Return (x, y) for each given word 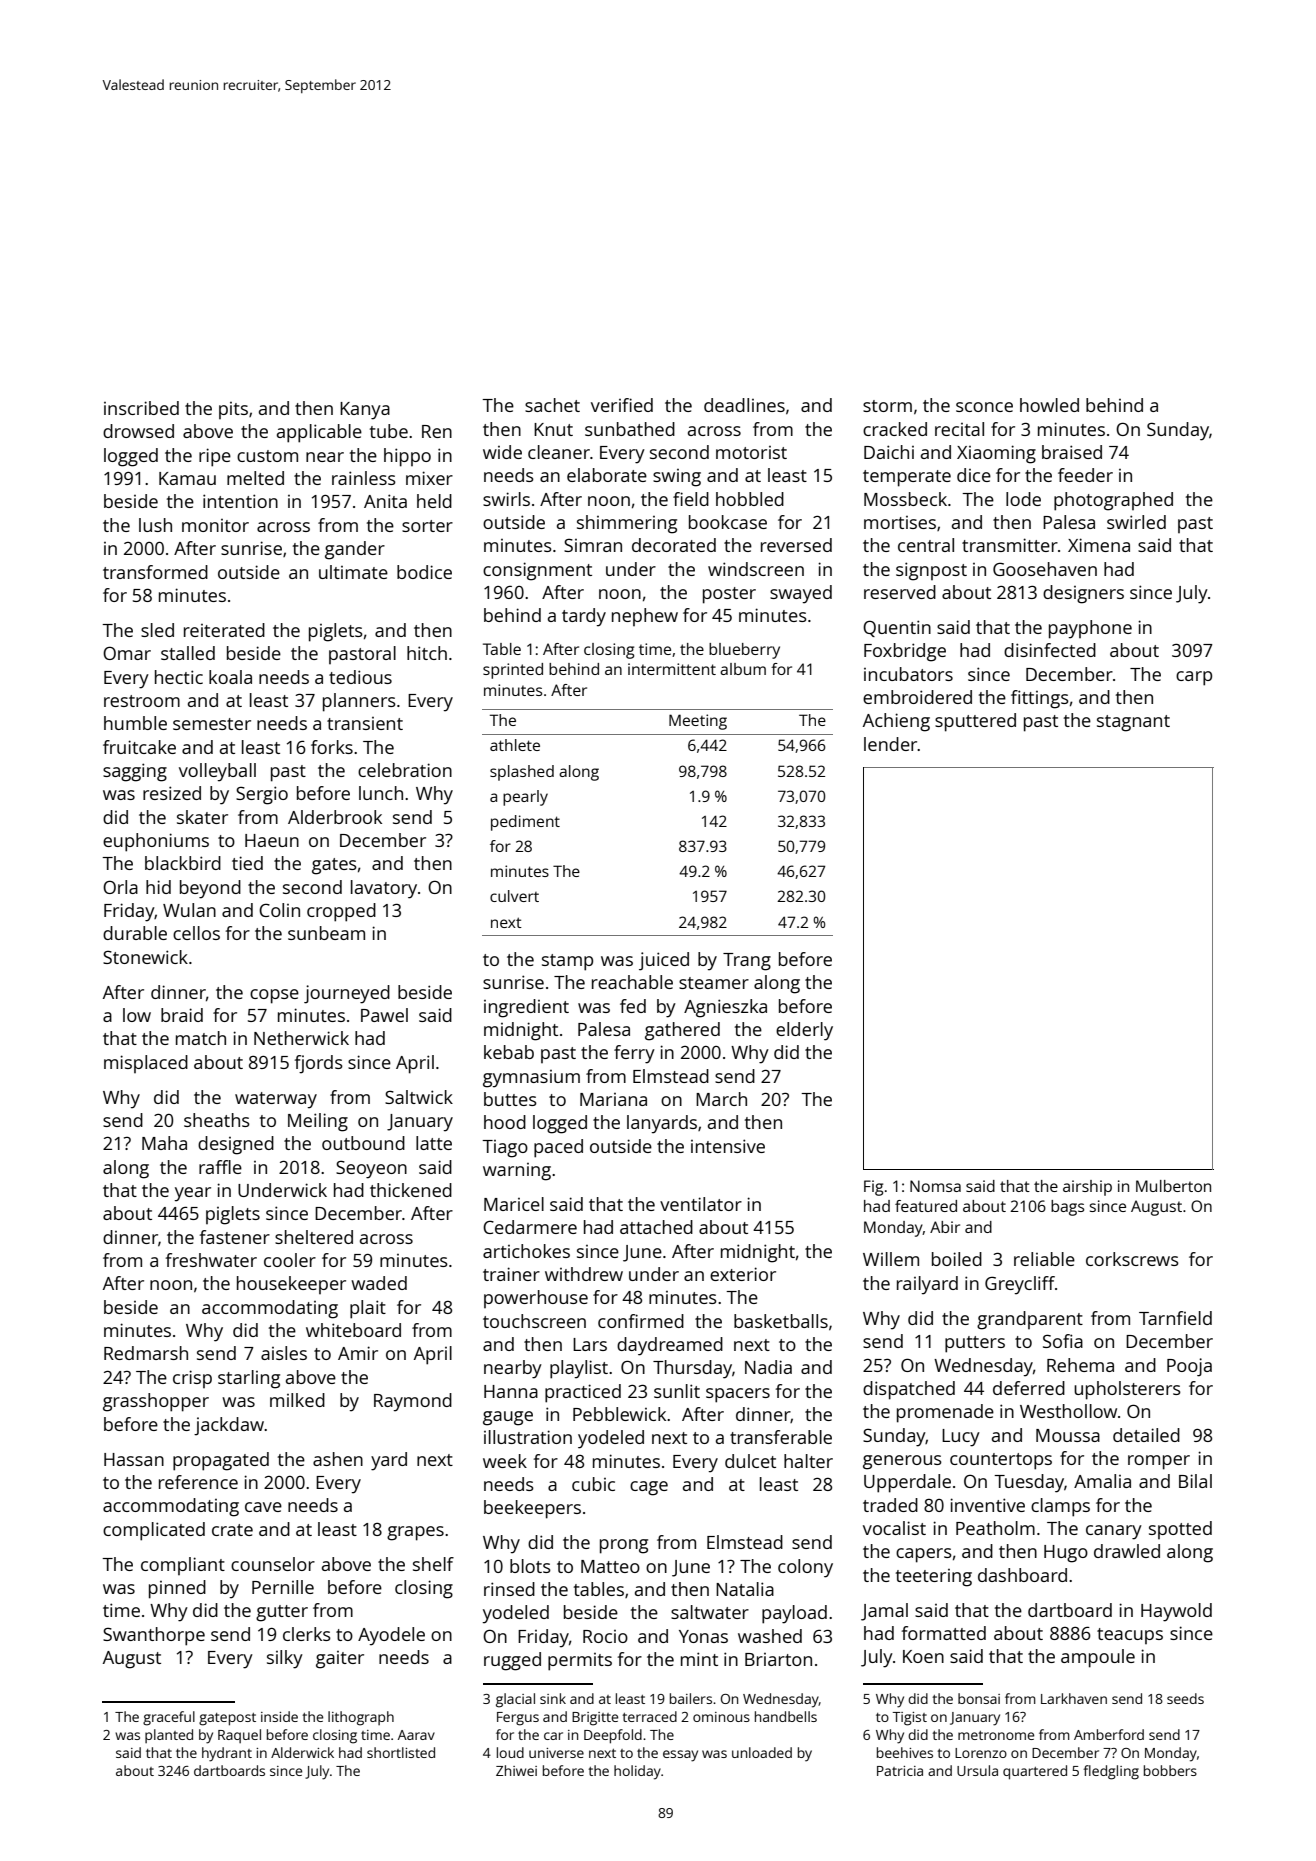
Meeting (698, 722)
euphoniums (156, 842)
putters (975, 1344)
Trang (747, 962)
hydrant (227, 1754)
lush (155, 525)
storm (887, 406)
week (505, 1461)
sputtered (975, 722)
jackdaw (229, 1426)
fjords (319, 1064)
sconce (984, 407)
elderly (804, 1031)
